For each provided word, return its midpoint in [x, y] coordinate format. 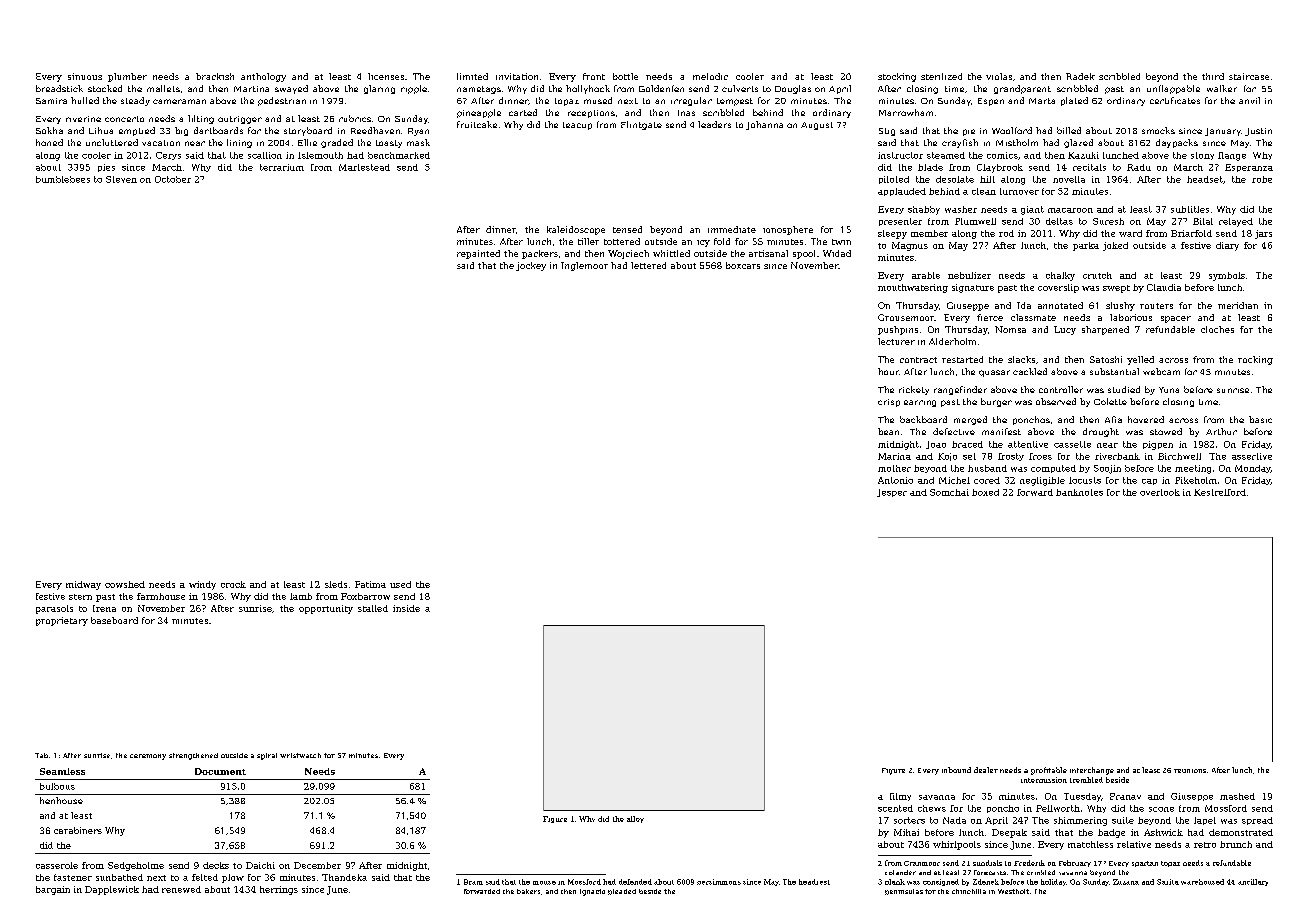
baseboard [114, 620]
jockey [531, 266]
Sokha [49, 130]
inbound [956, 770]
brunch [1236, 844]
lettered [648, 265]
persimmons [719, 882]
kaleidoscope [576, 230]
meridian [1238, 305]
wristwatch [300, 755]
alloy [635, 819]
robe [1262, 179]
